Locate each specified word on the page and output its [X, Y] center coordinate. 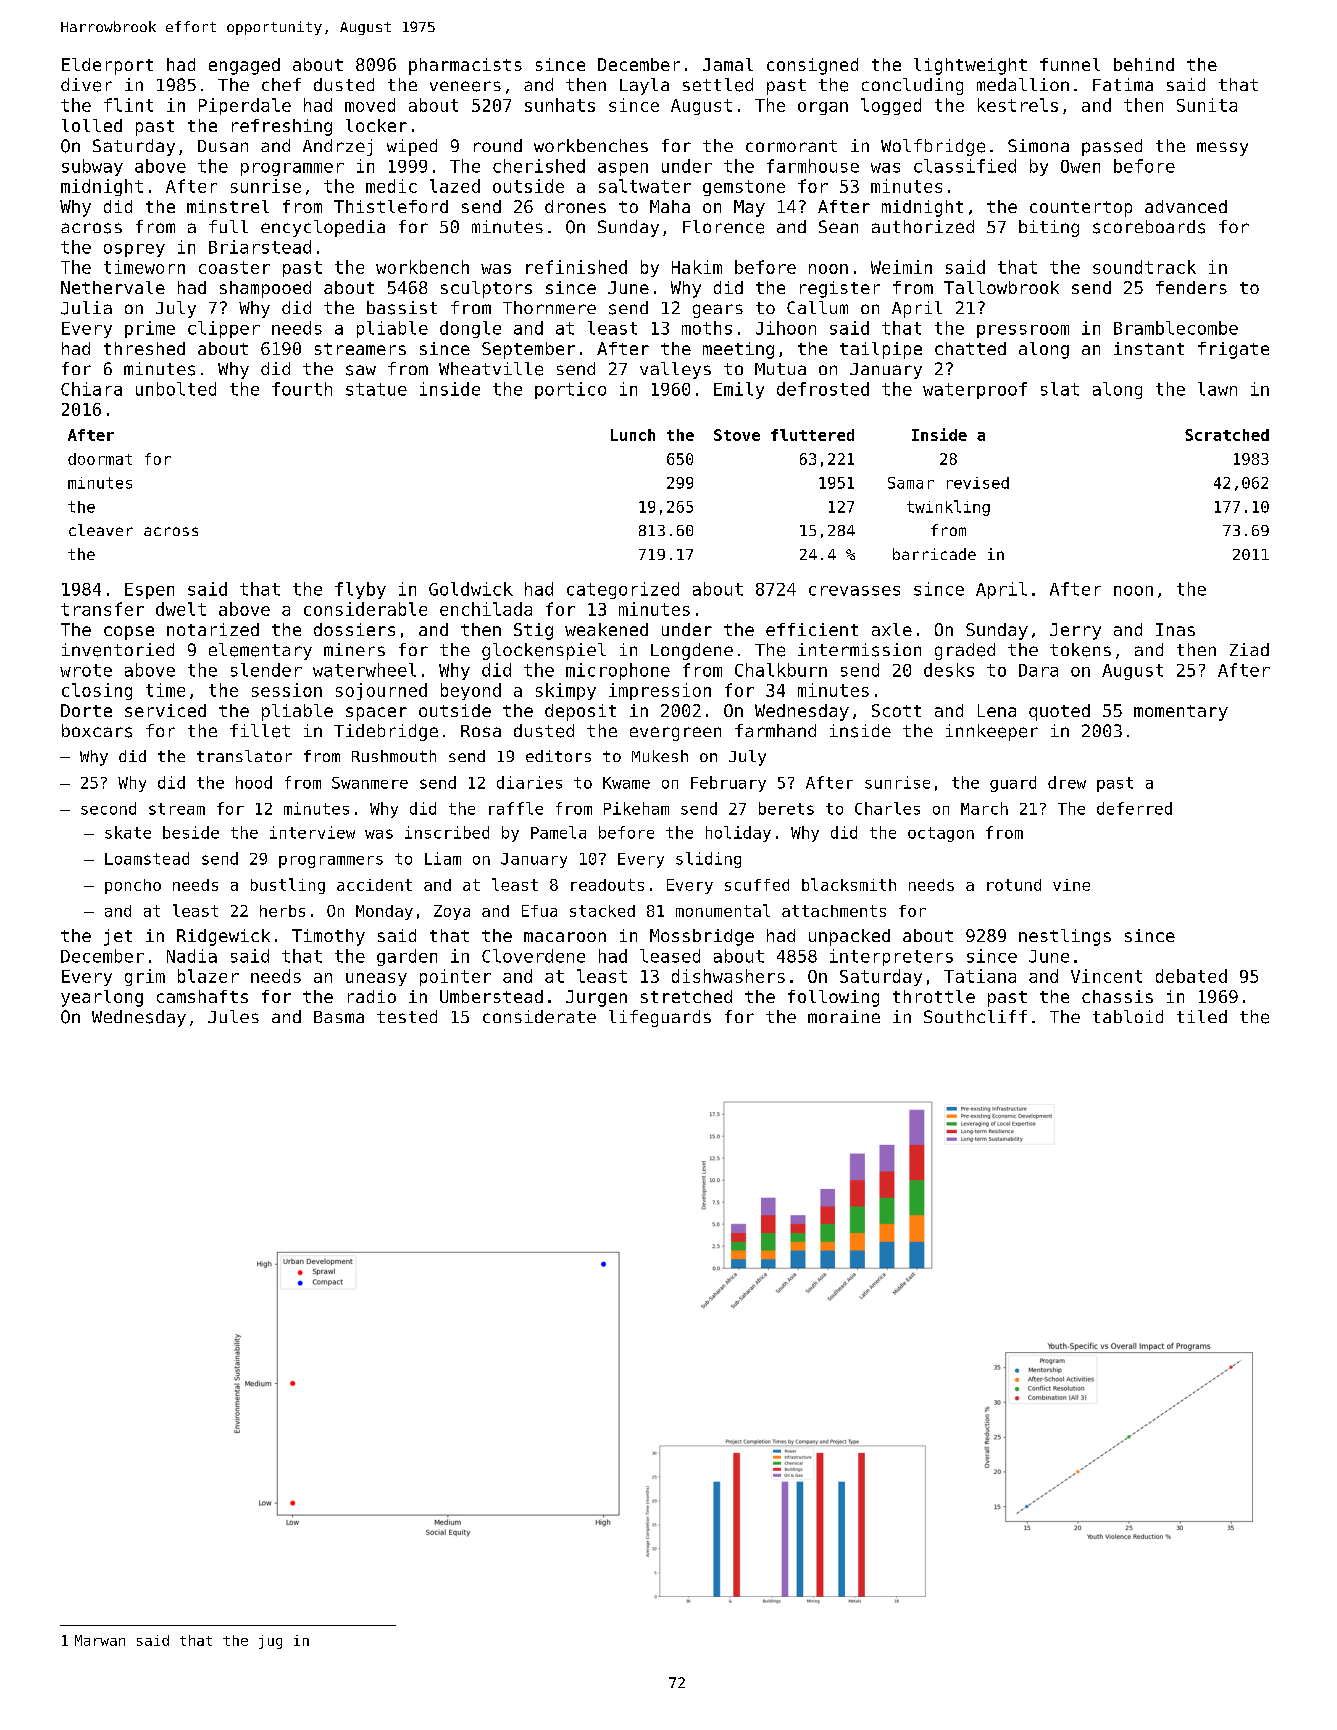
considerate [539, 1016]
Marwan [100, 1640]
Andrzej [337, 147]
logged [891, 106]
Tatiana [980, 976]
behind [1144, 64]
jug [270, 1642]
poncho [133, 886]
